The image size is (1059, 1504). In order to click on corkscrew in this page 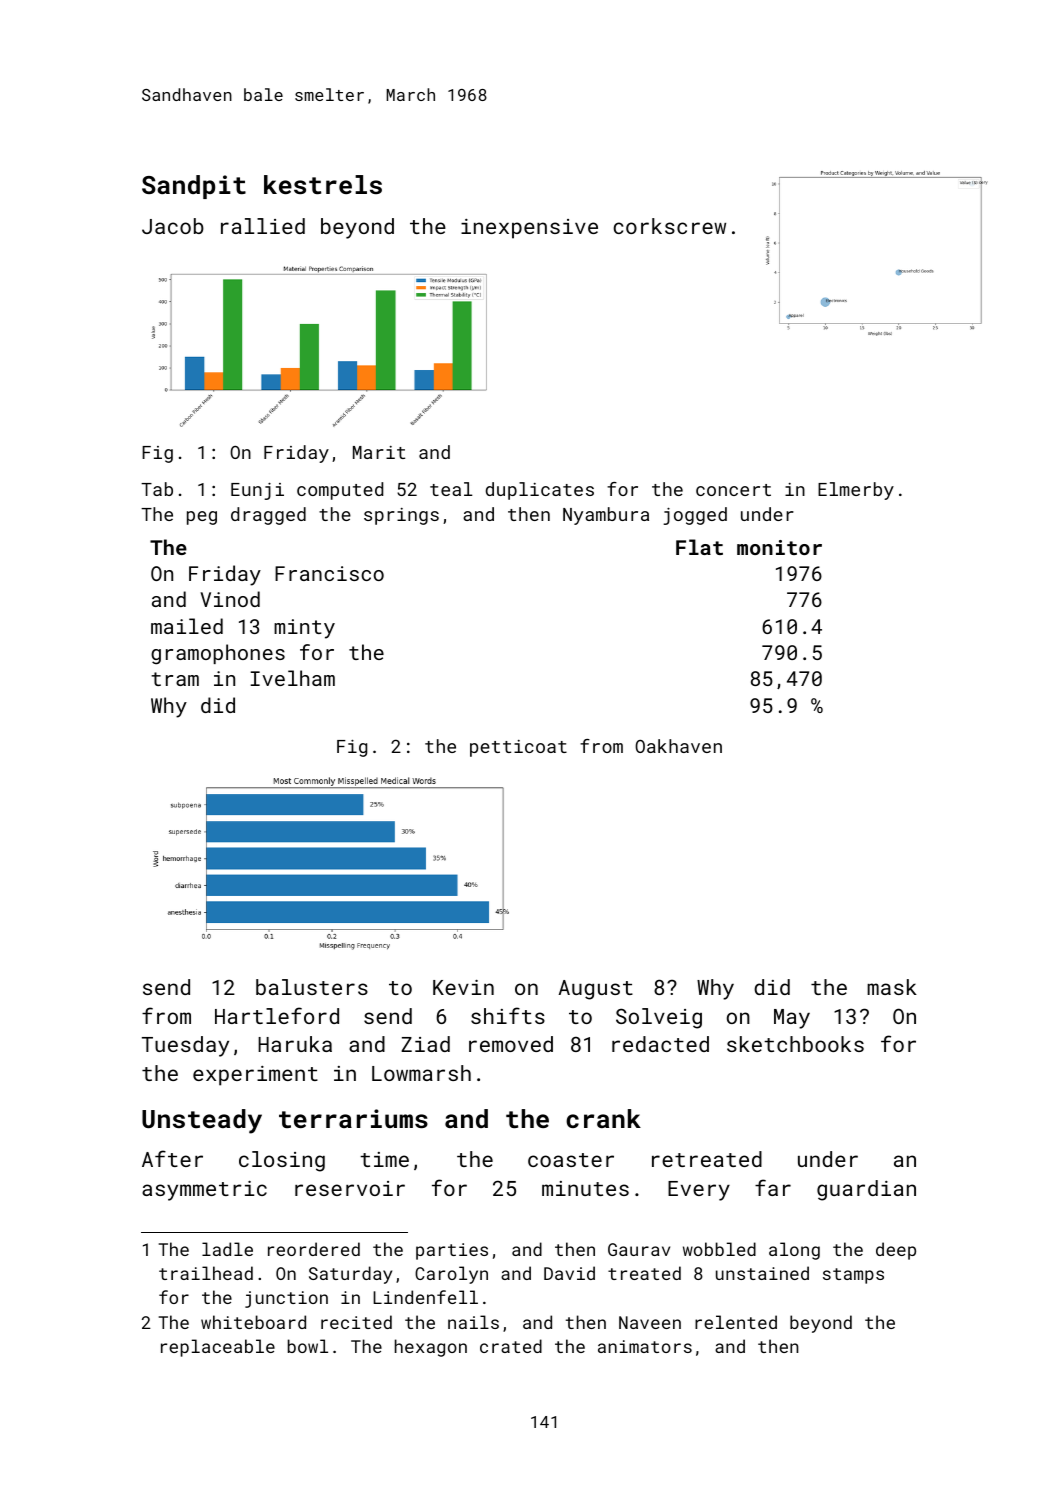, I will do `click(669, 226)`.
